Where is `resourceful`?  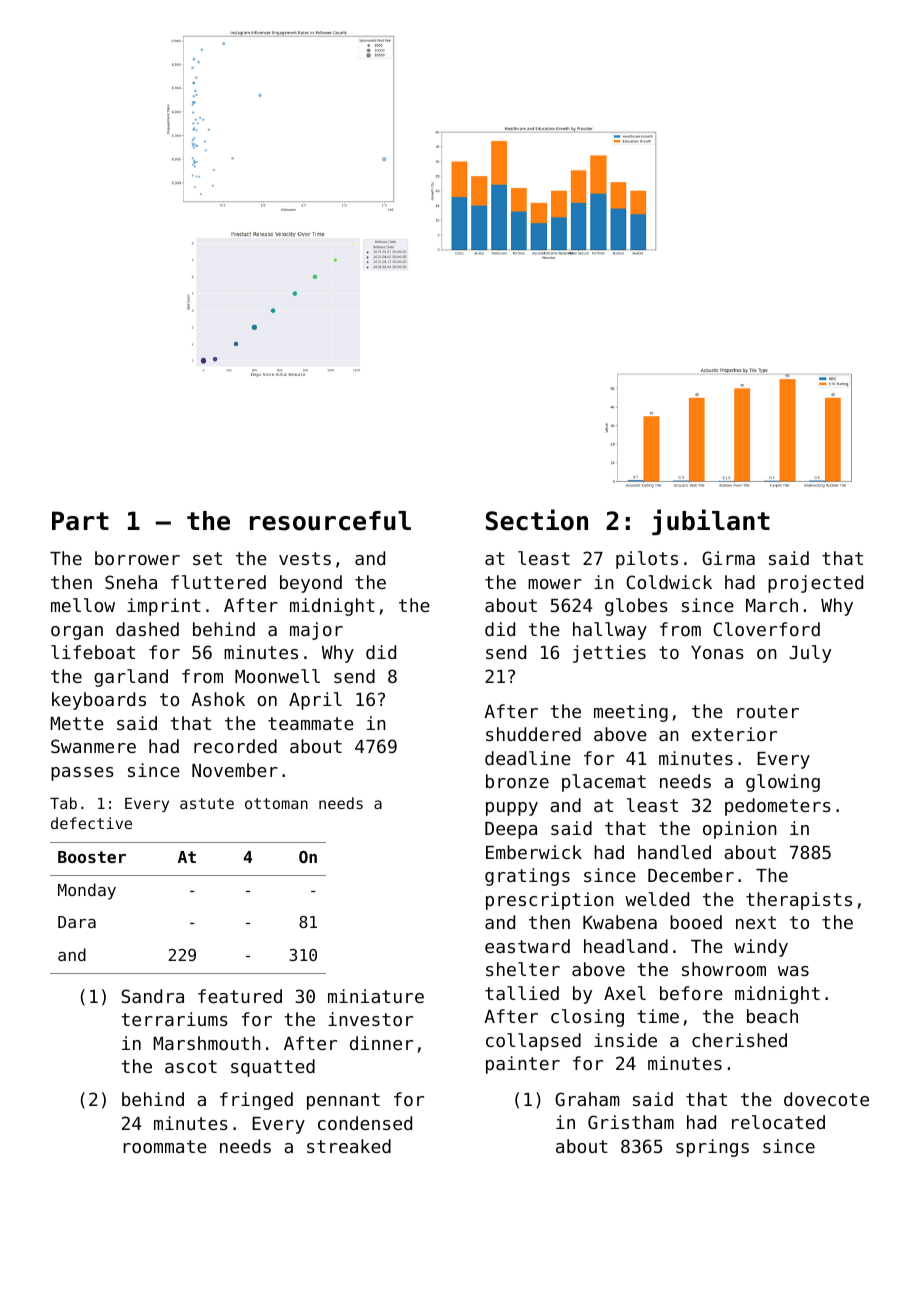 resourceful is located at coordinates (330, 521).
